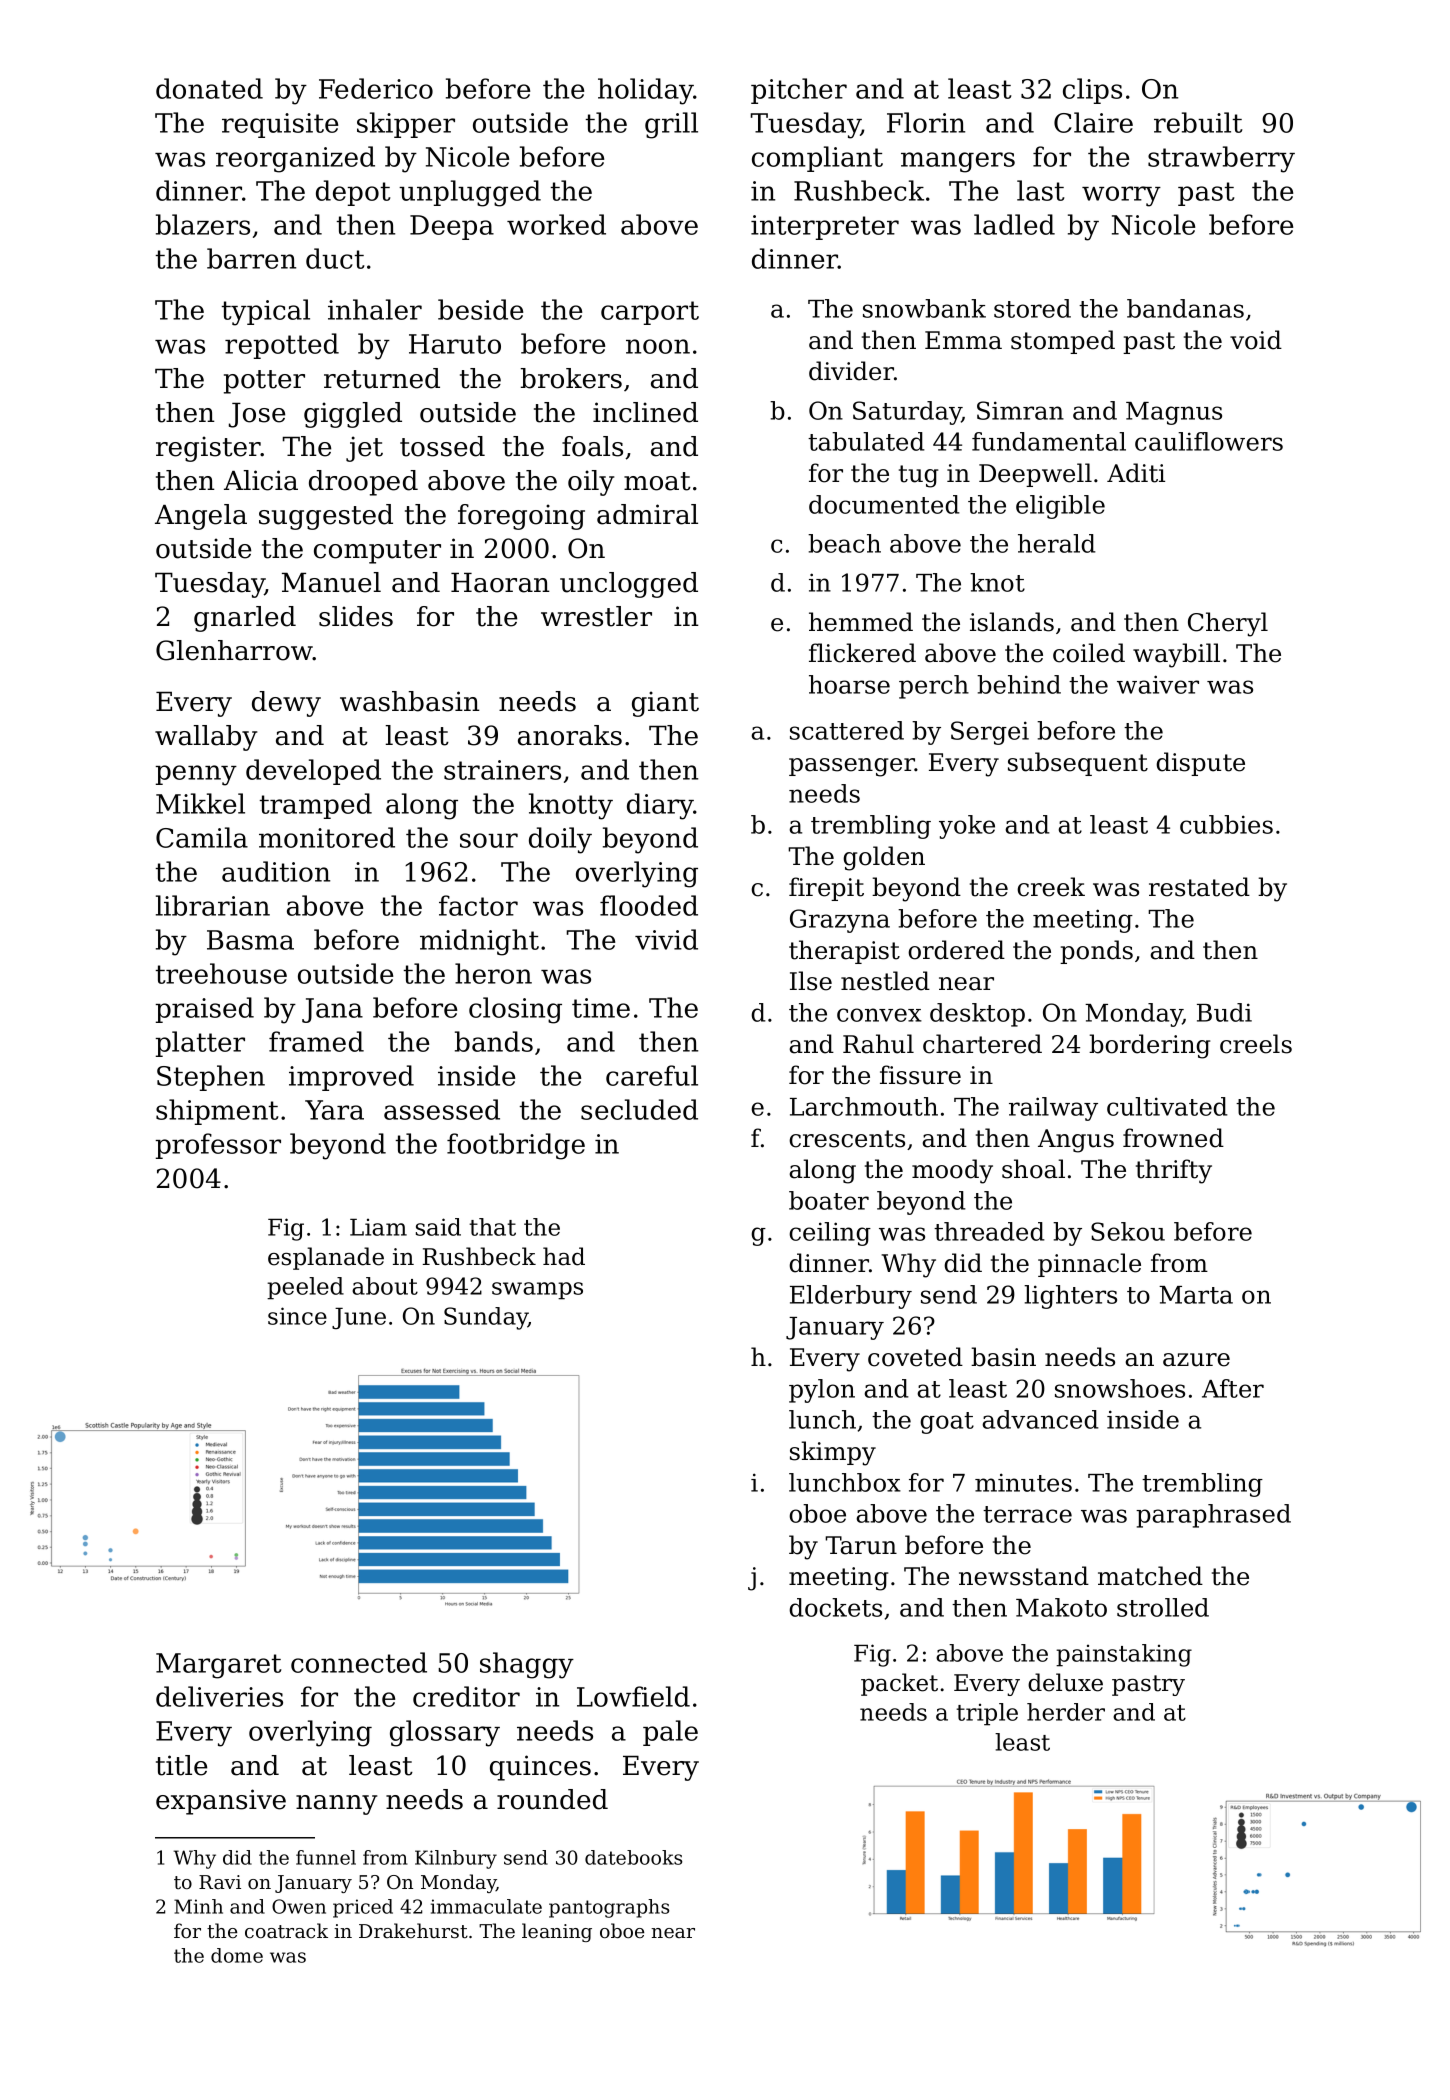 The height and width of the image is (2100, 1450). I want to click on hoarse, so click(849, 684).
